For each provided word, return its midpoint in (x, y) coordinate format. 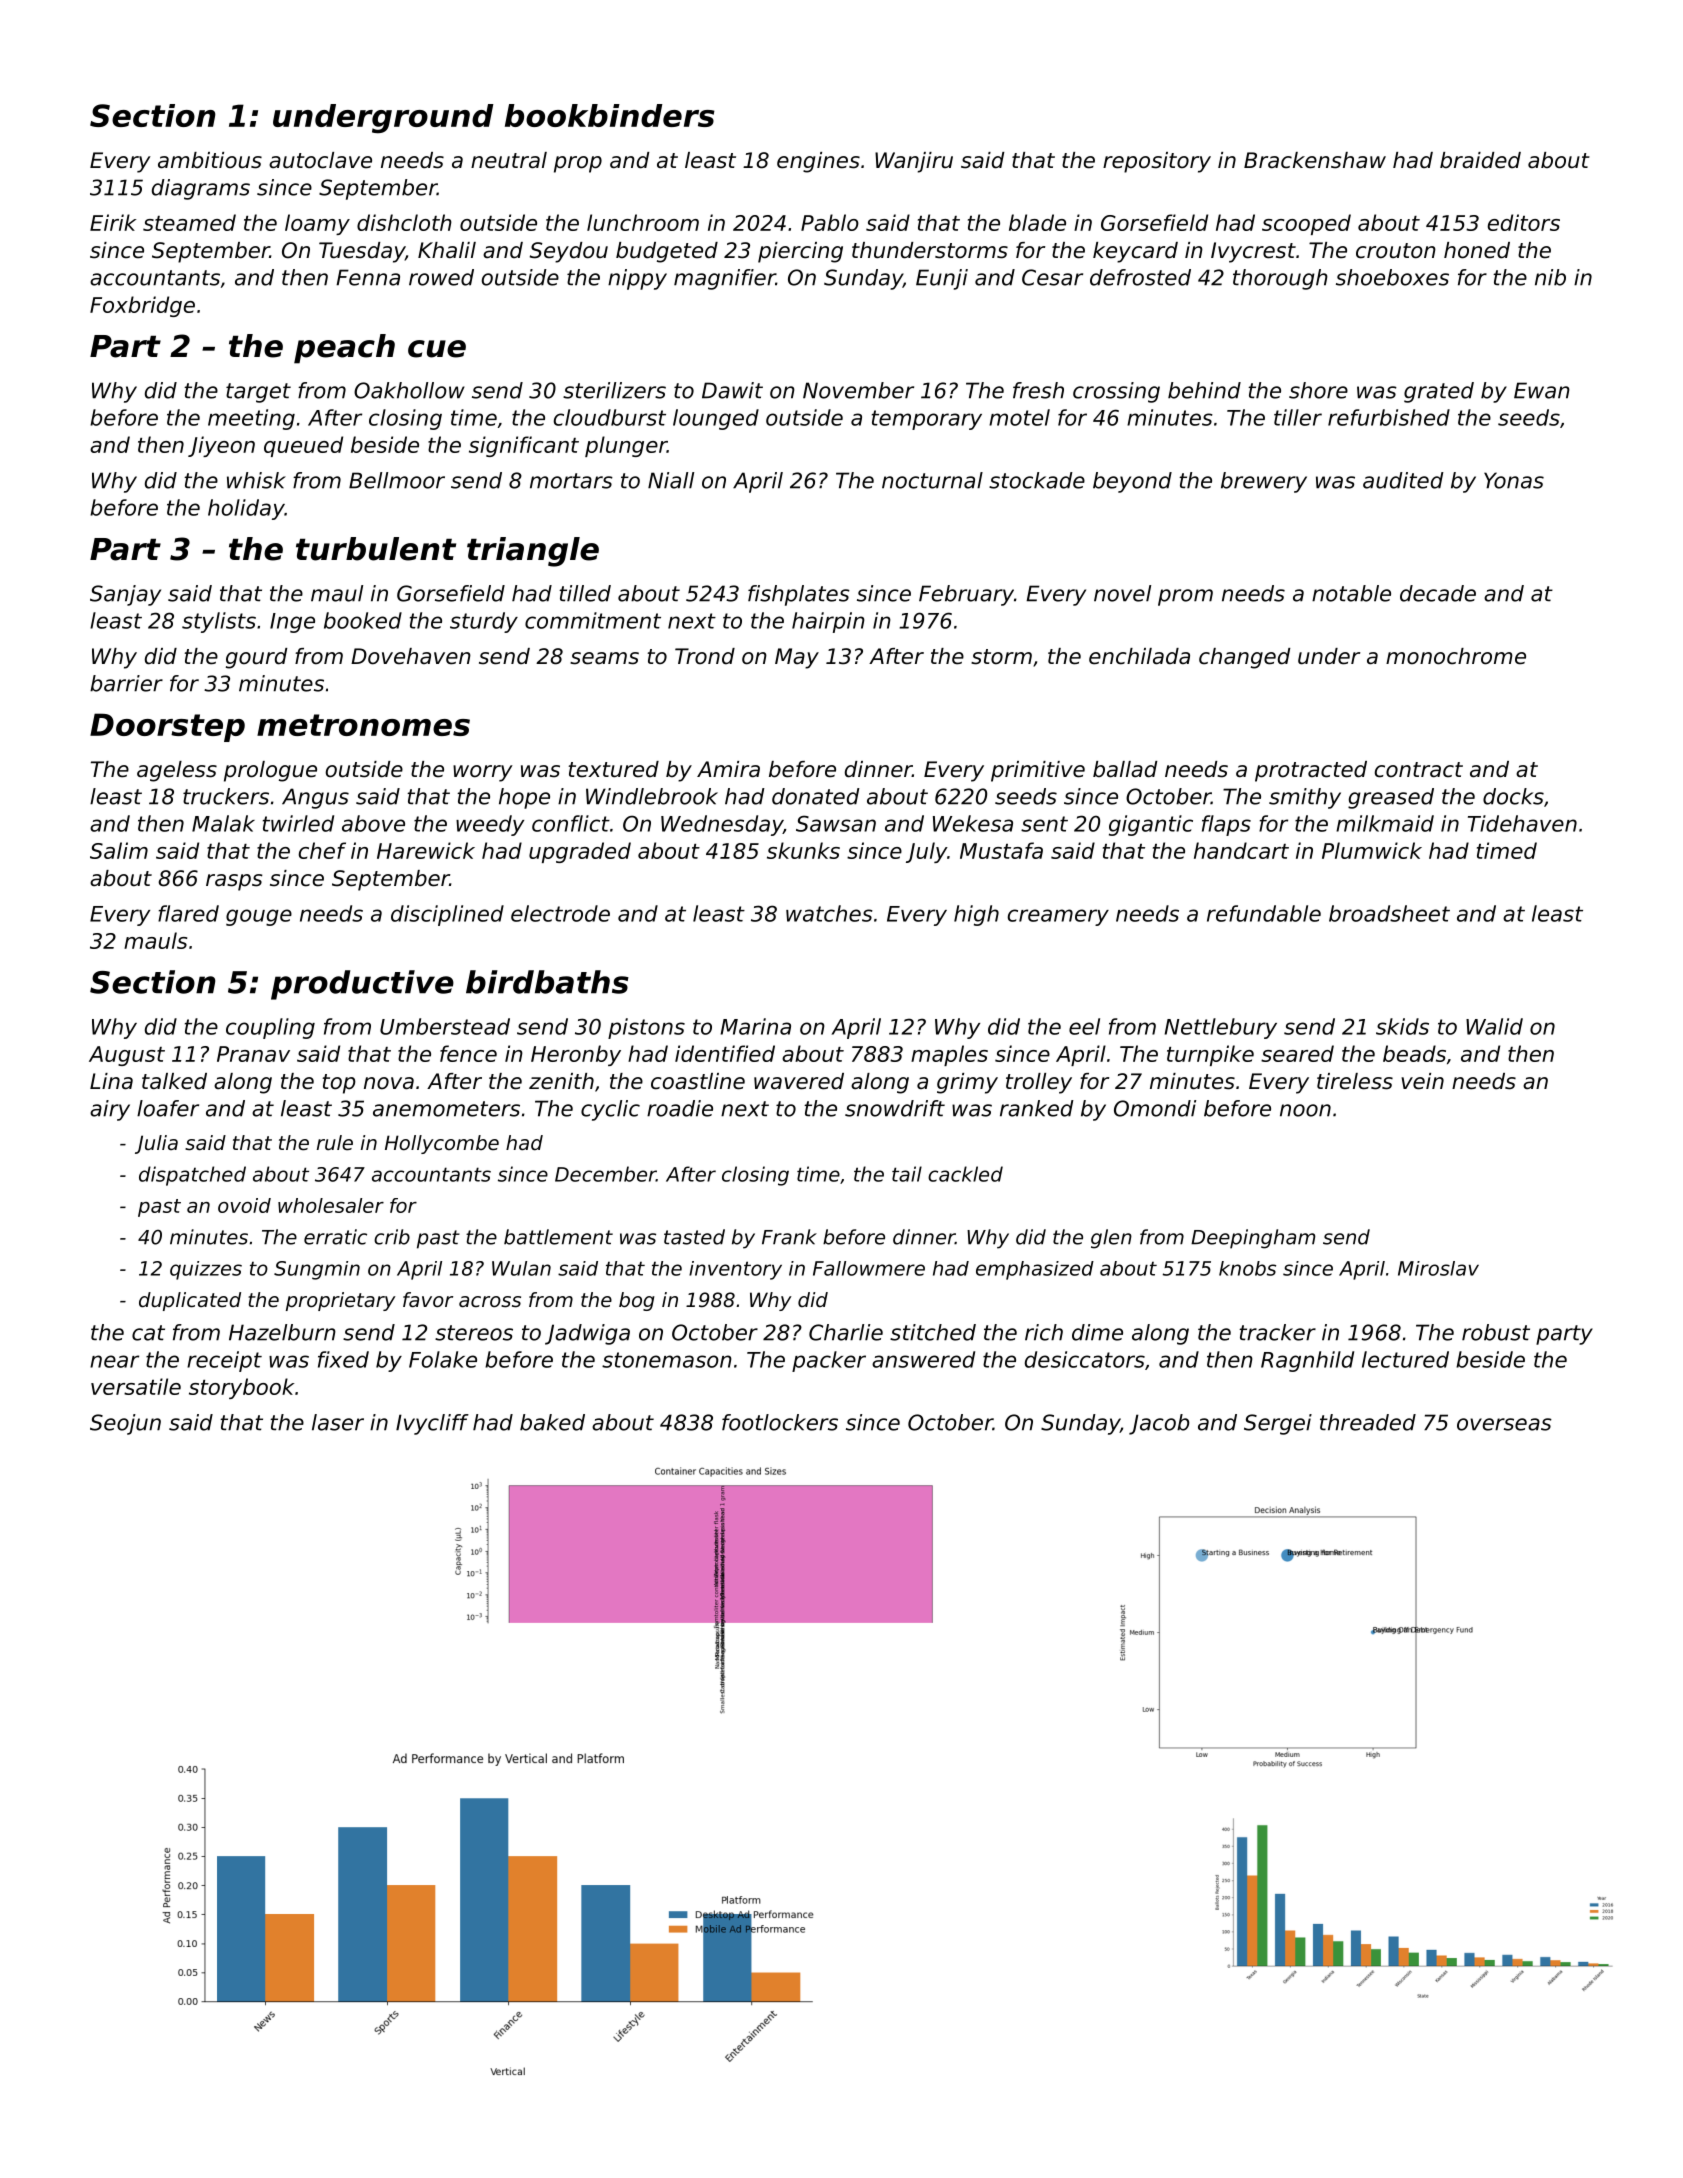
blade (1037, 222)
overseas (1504, 1424)
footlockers (780, 1422)
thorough (1280, 279)
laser (338, 1422)
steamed (189, 222)
